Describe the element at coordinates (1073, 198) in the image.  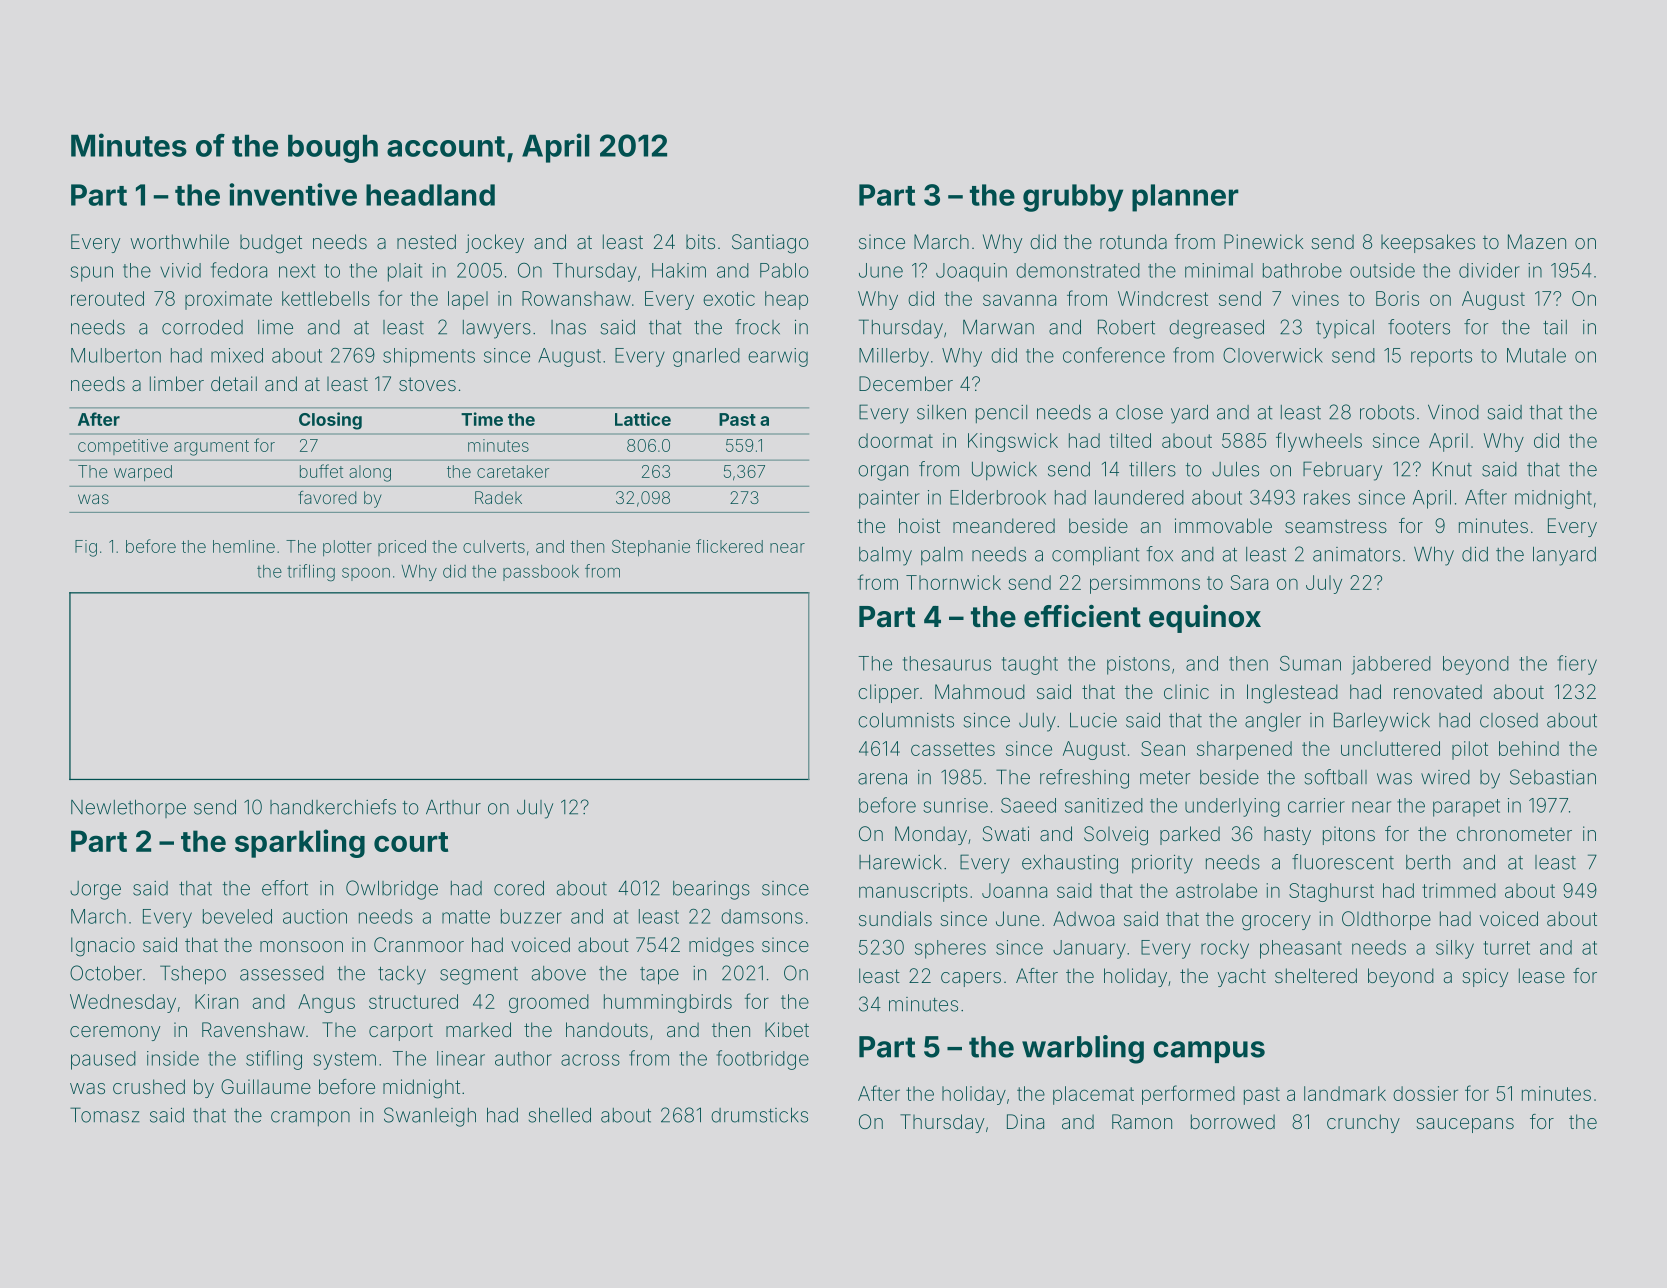
I see `grubby` at that location.
